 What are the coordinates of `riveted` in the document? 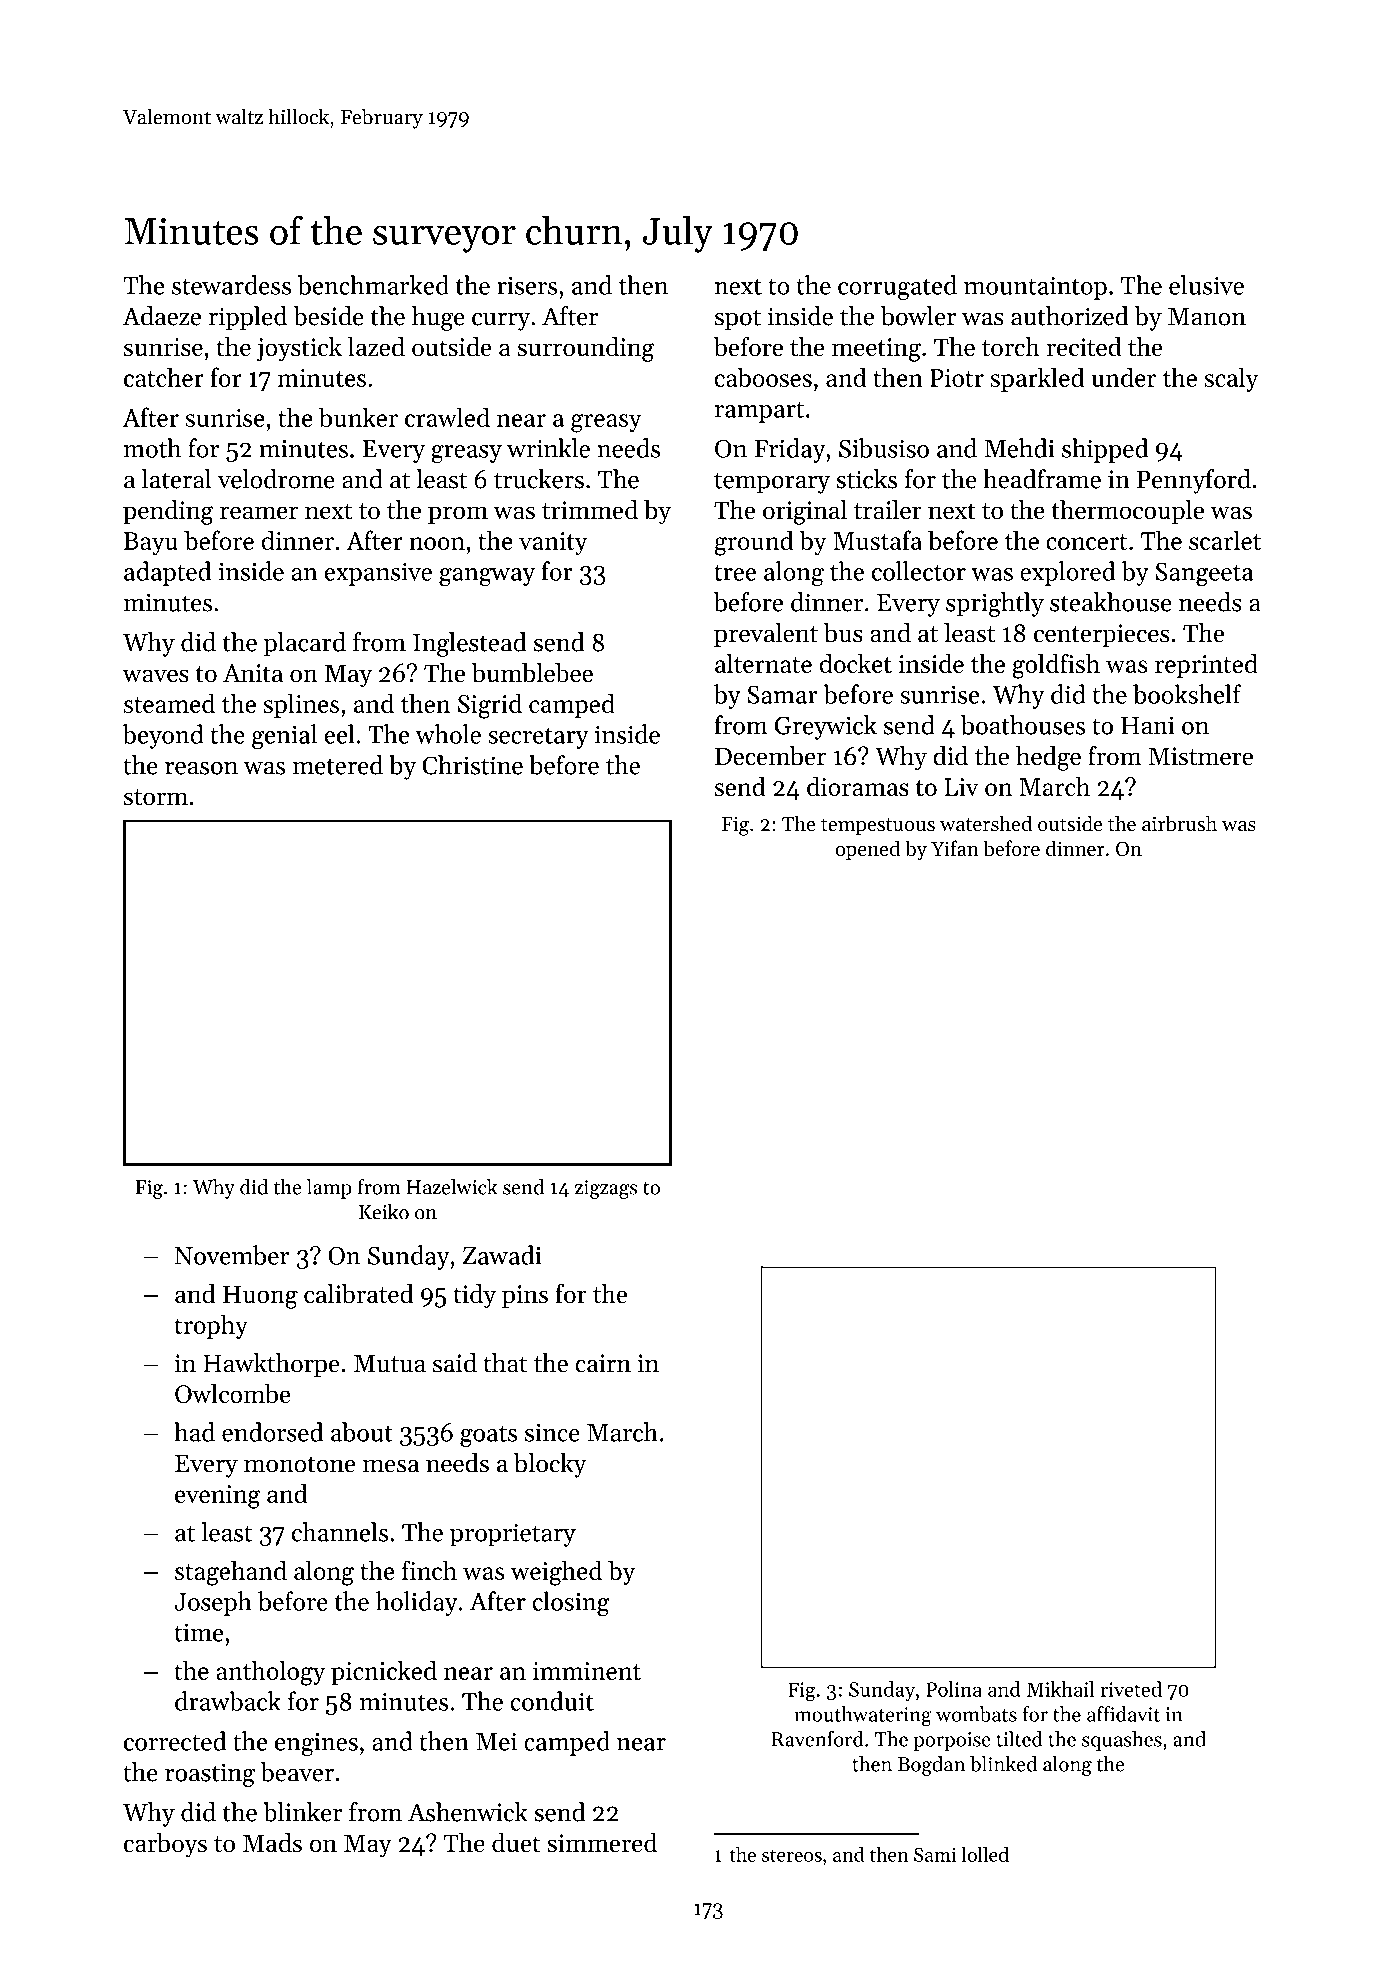 It's located at (1131, 1689).
